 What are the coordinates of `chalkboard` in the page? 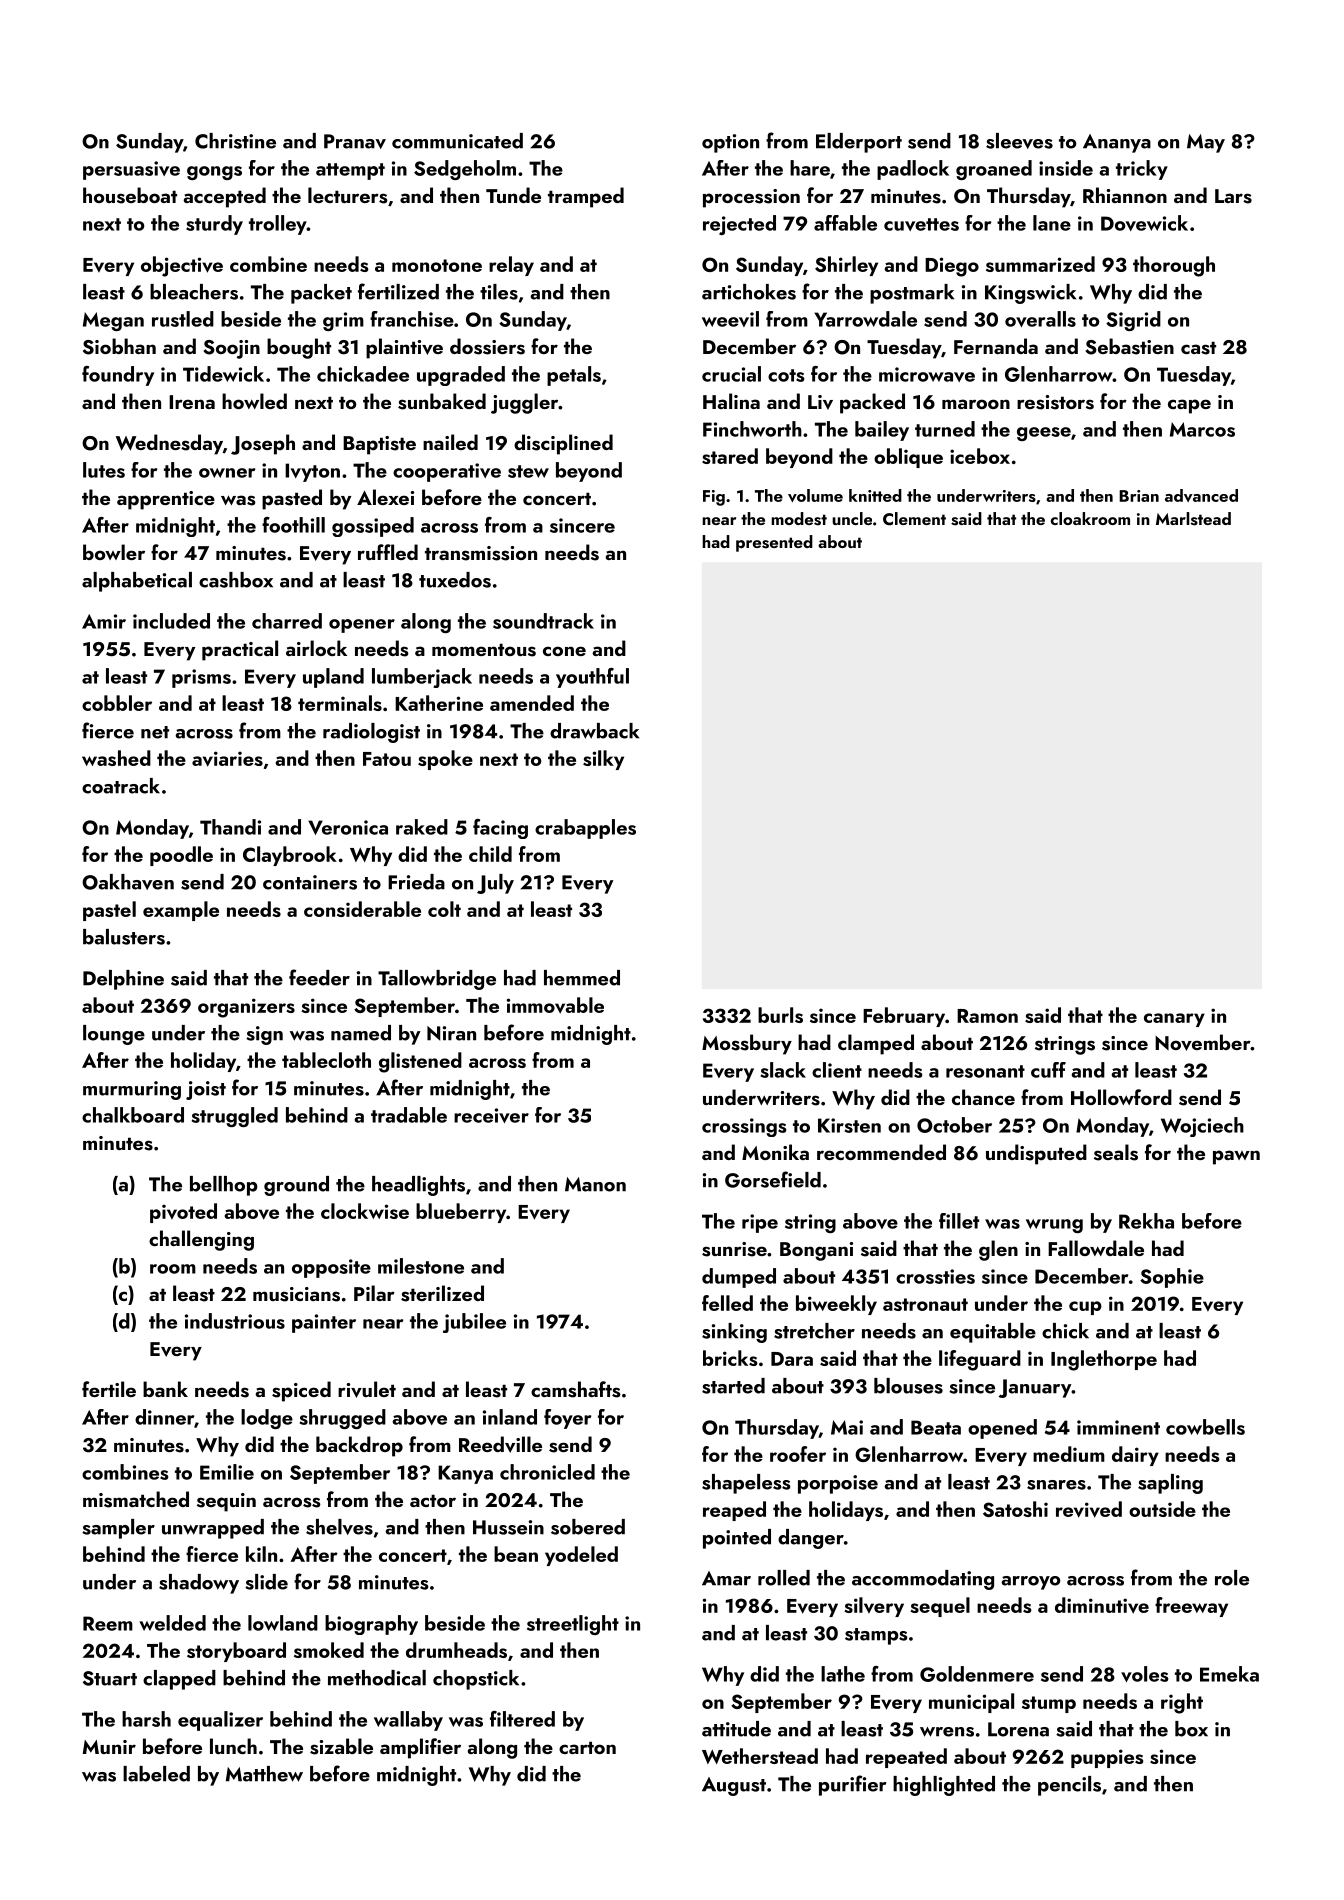 It's located at (133, 1115).
